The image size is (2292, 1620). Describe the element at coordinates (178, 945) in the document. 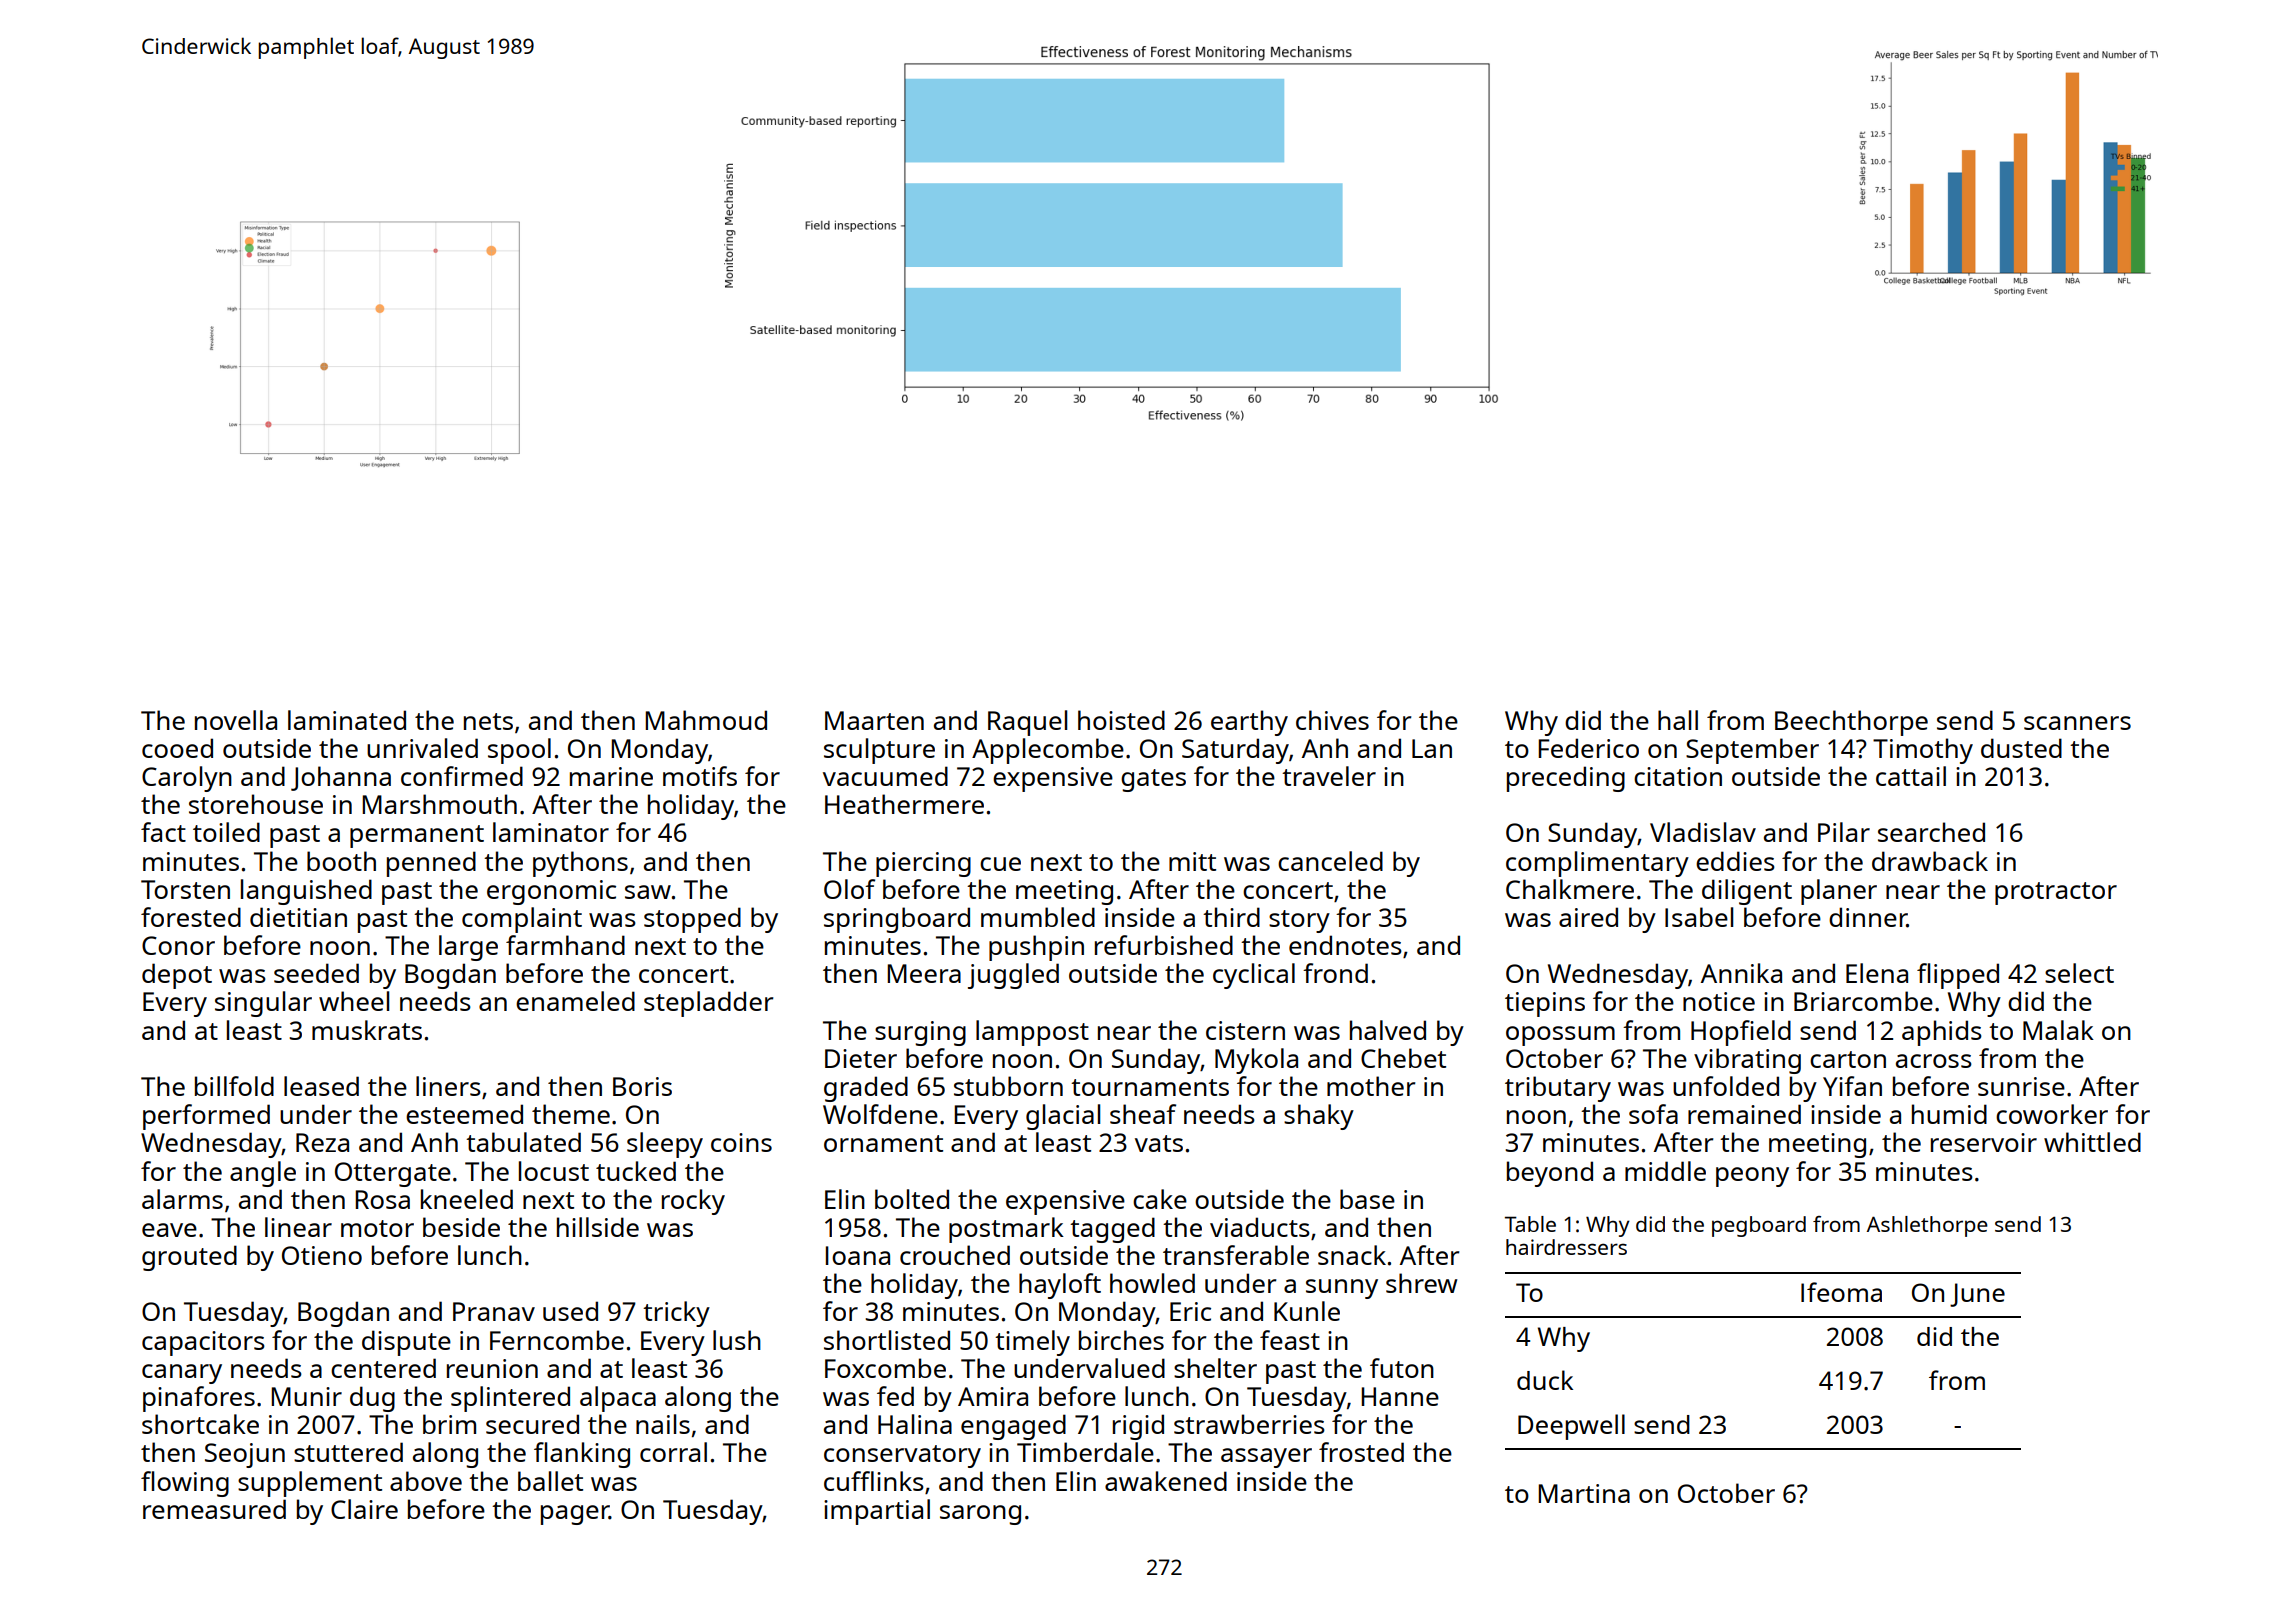

I see `Conor` at that location.
